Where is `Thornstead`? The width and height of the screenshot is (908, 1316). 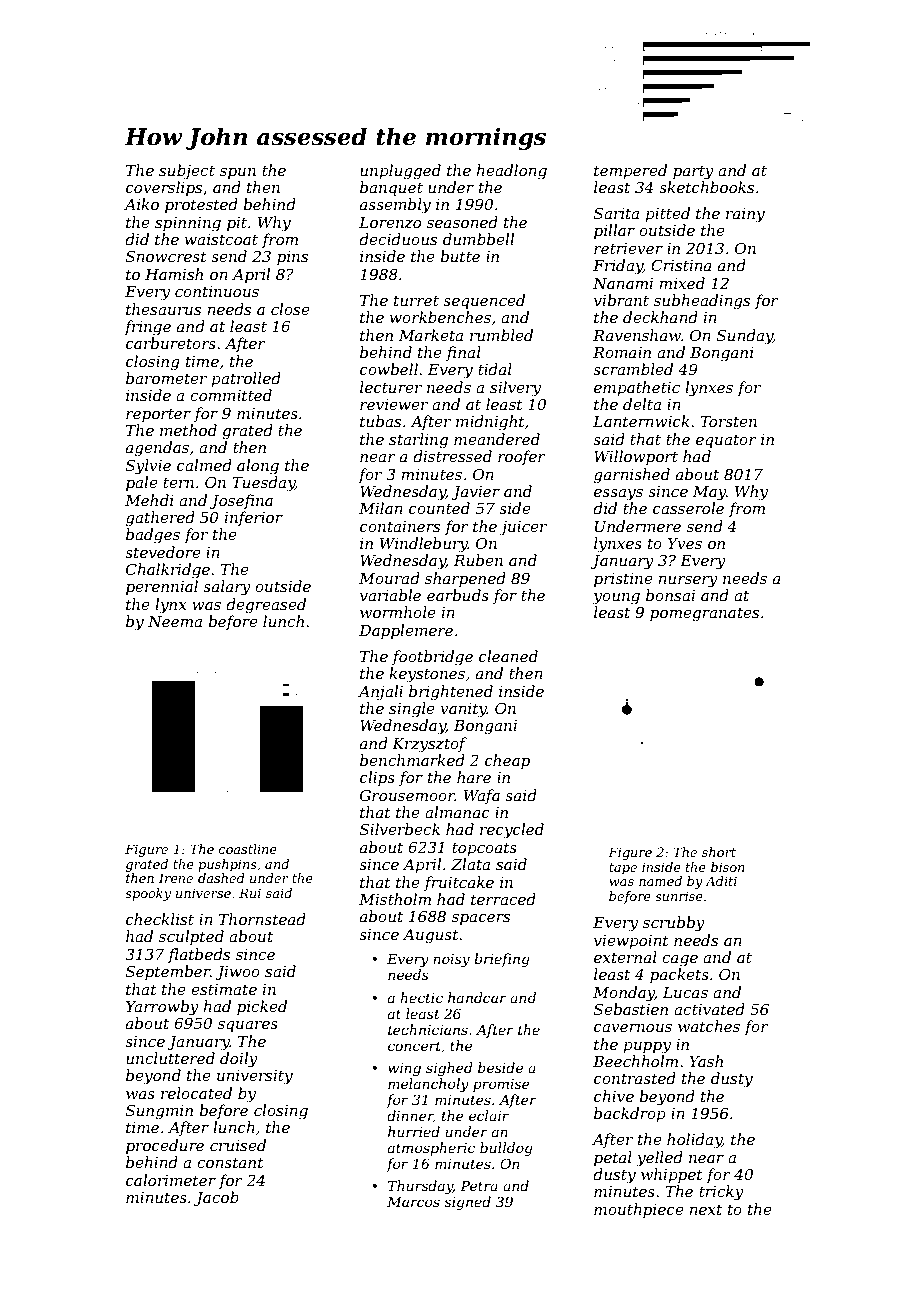 Thornstead is located at coordinates (262, 919).
